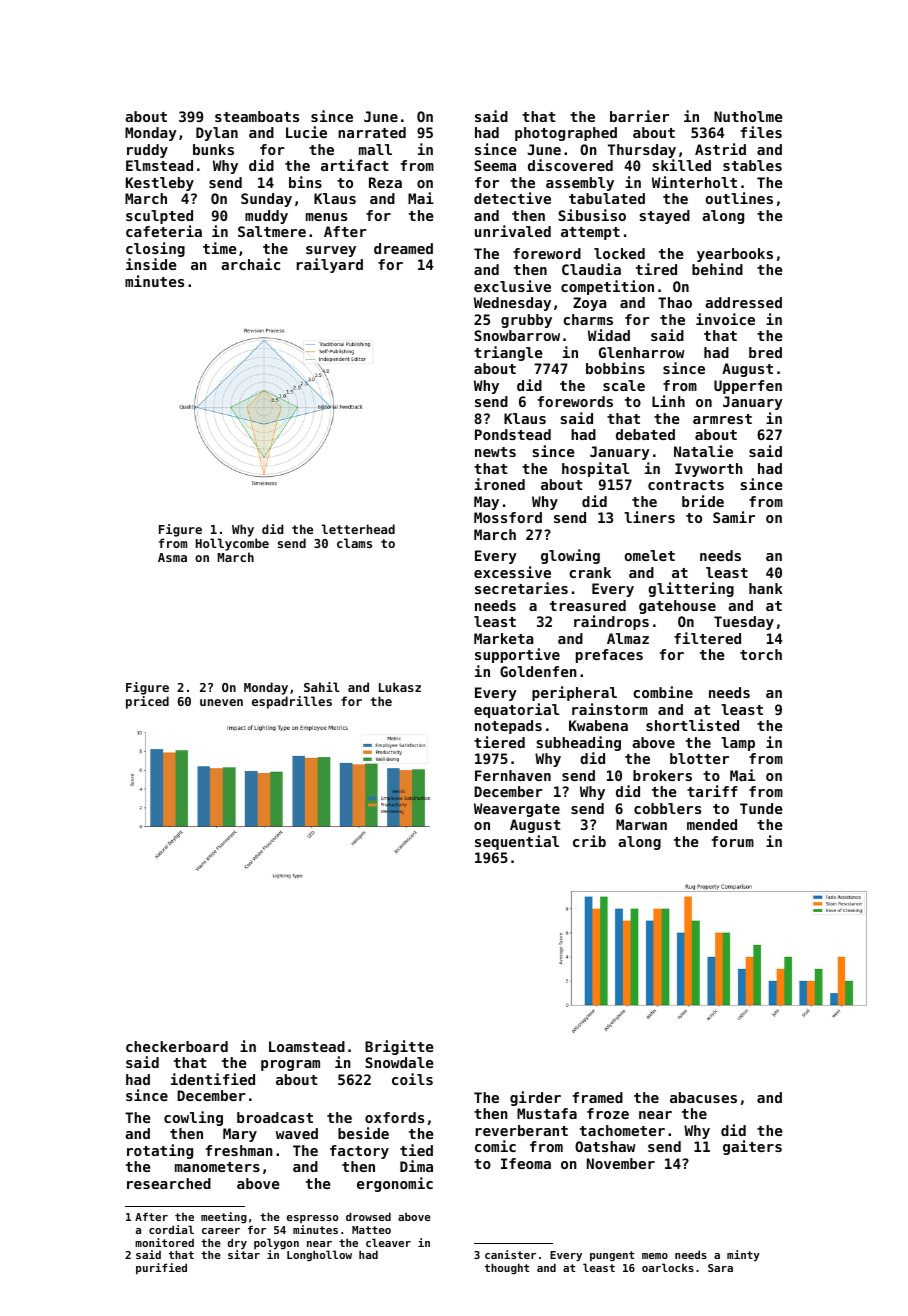 The height and width of the document is (1316, 908). Describe the element at coordinates (748, 116) in the document. I see `Nutholme` at that location.
